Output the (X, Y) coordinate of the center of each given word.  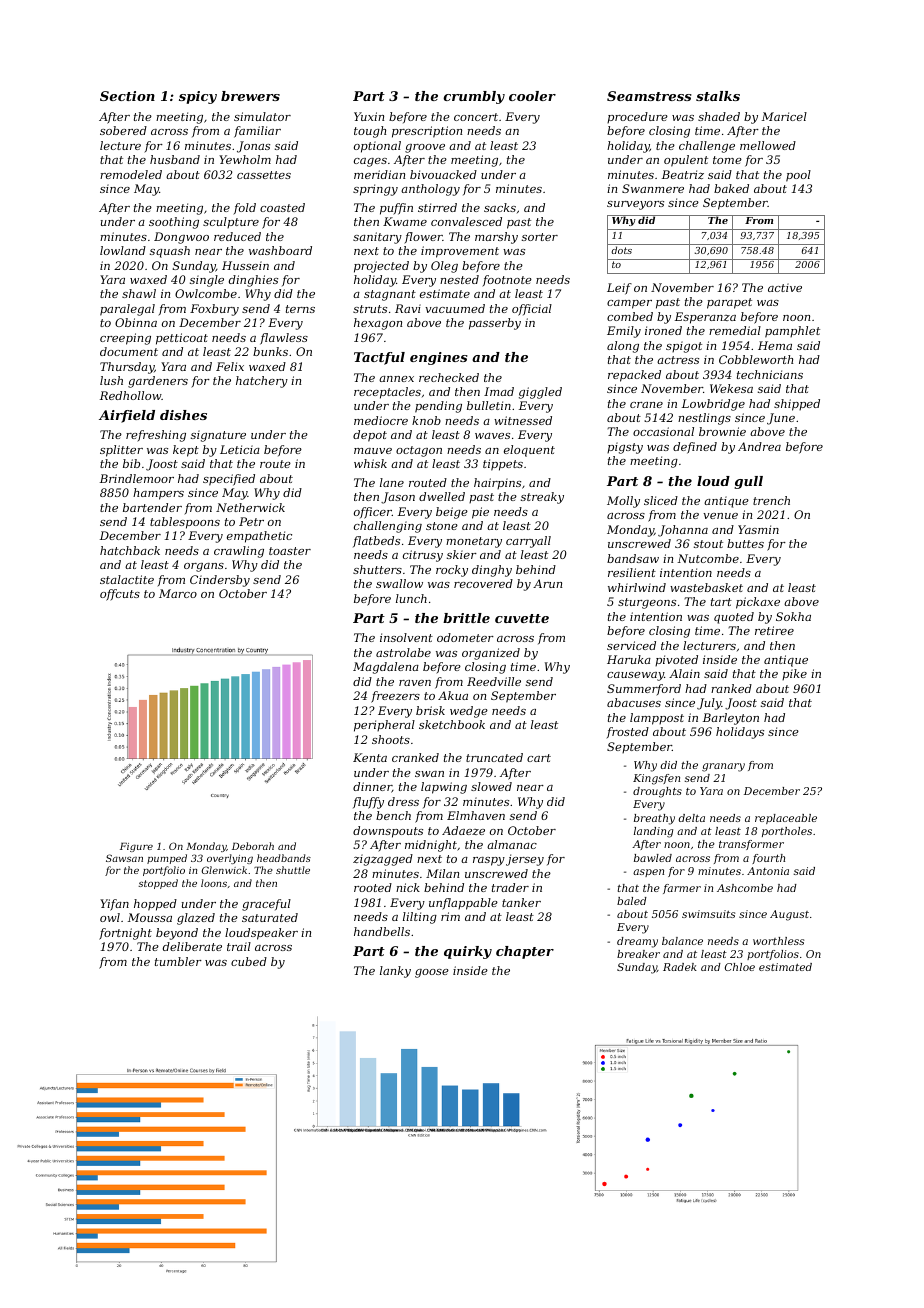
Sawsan (124, 858)
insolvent (406, 637)
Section (127, 96)
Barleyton (731, 719)
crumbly (474, 97)
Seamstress (649, 96)
